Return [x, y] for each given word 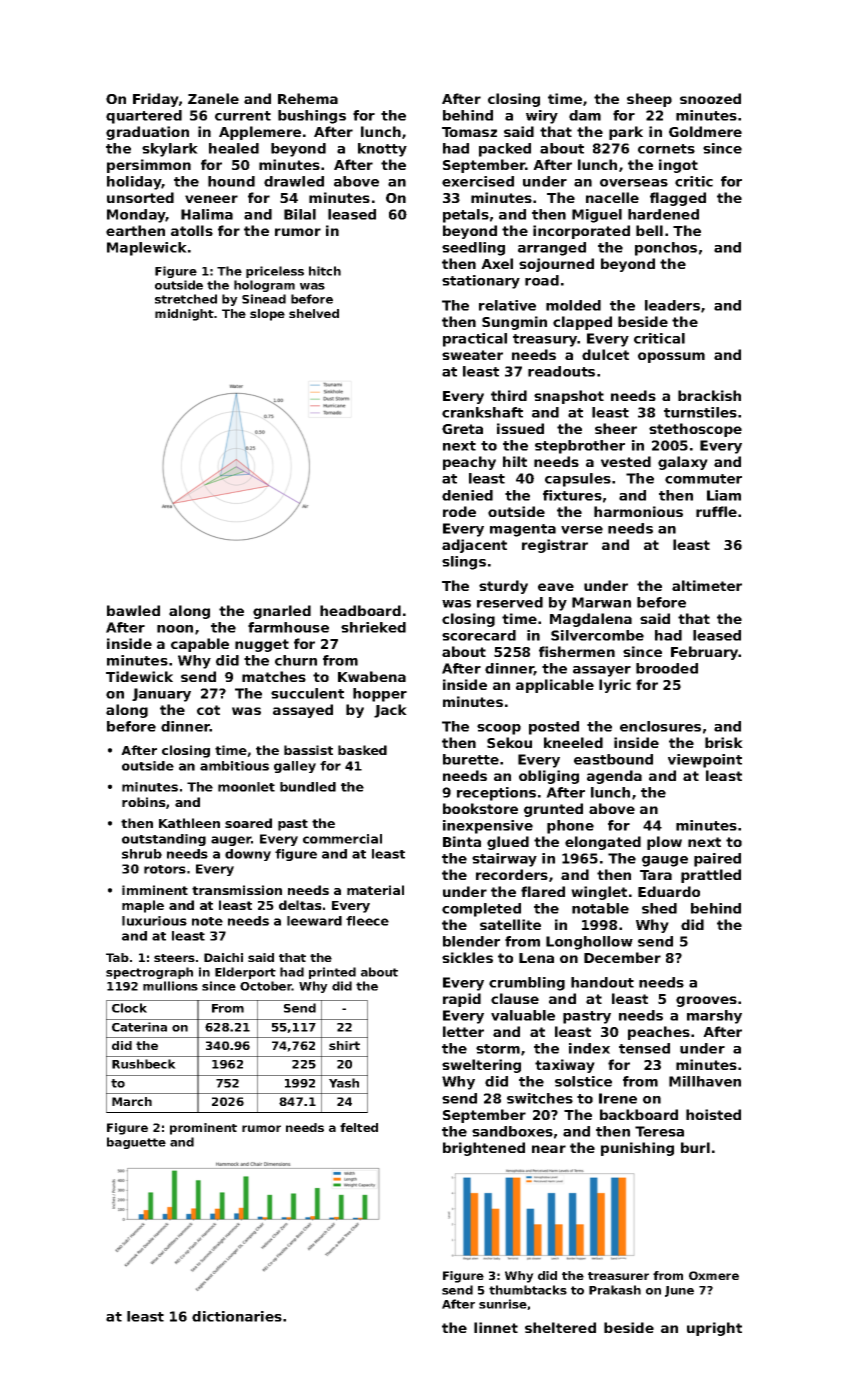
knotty [382, 150]
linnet [496, 1327]
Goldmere [705, 131]
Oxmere [714, 1275]
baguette [136, 1143]
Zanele [213, 98]
